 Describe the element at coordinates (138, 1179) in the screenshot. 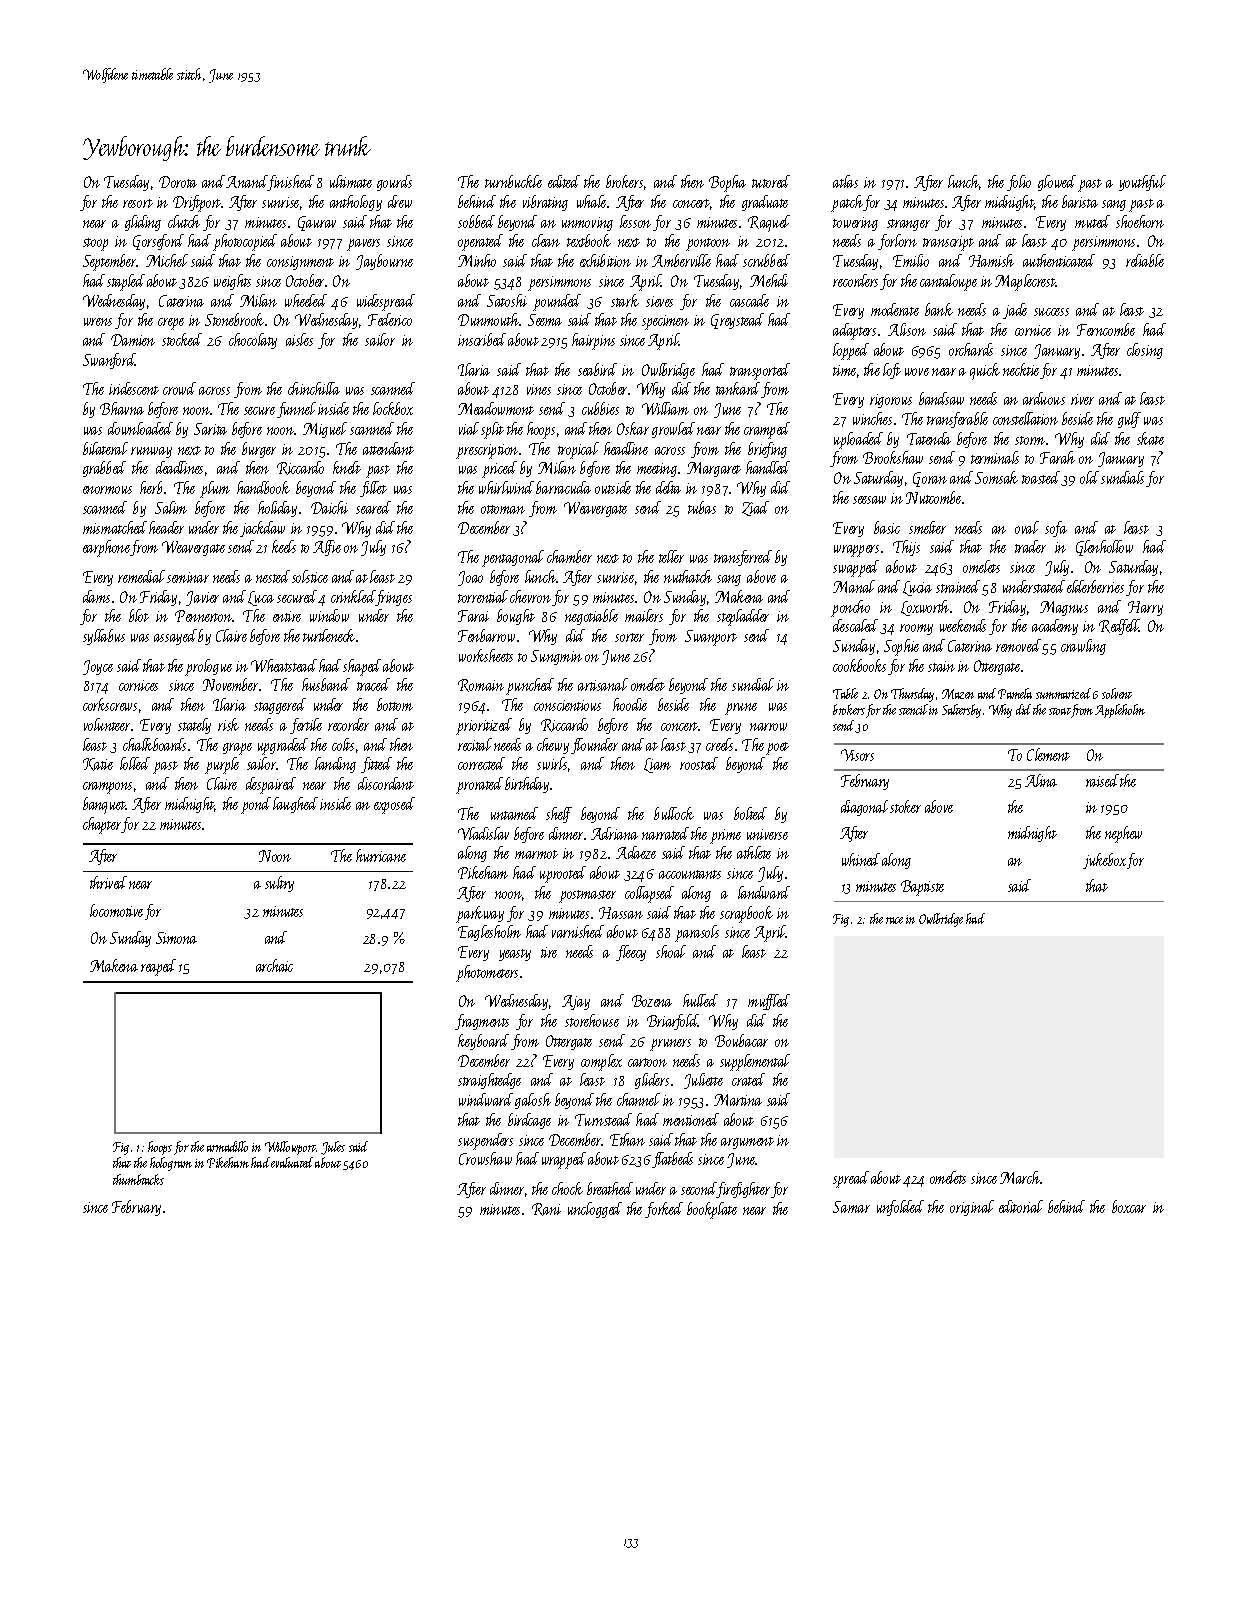

I see `thumbtacks` at that location.
